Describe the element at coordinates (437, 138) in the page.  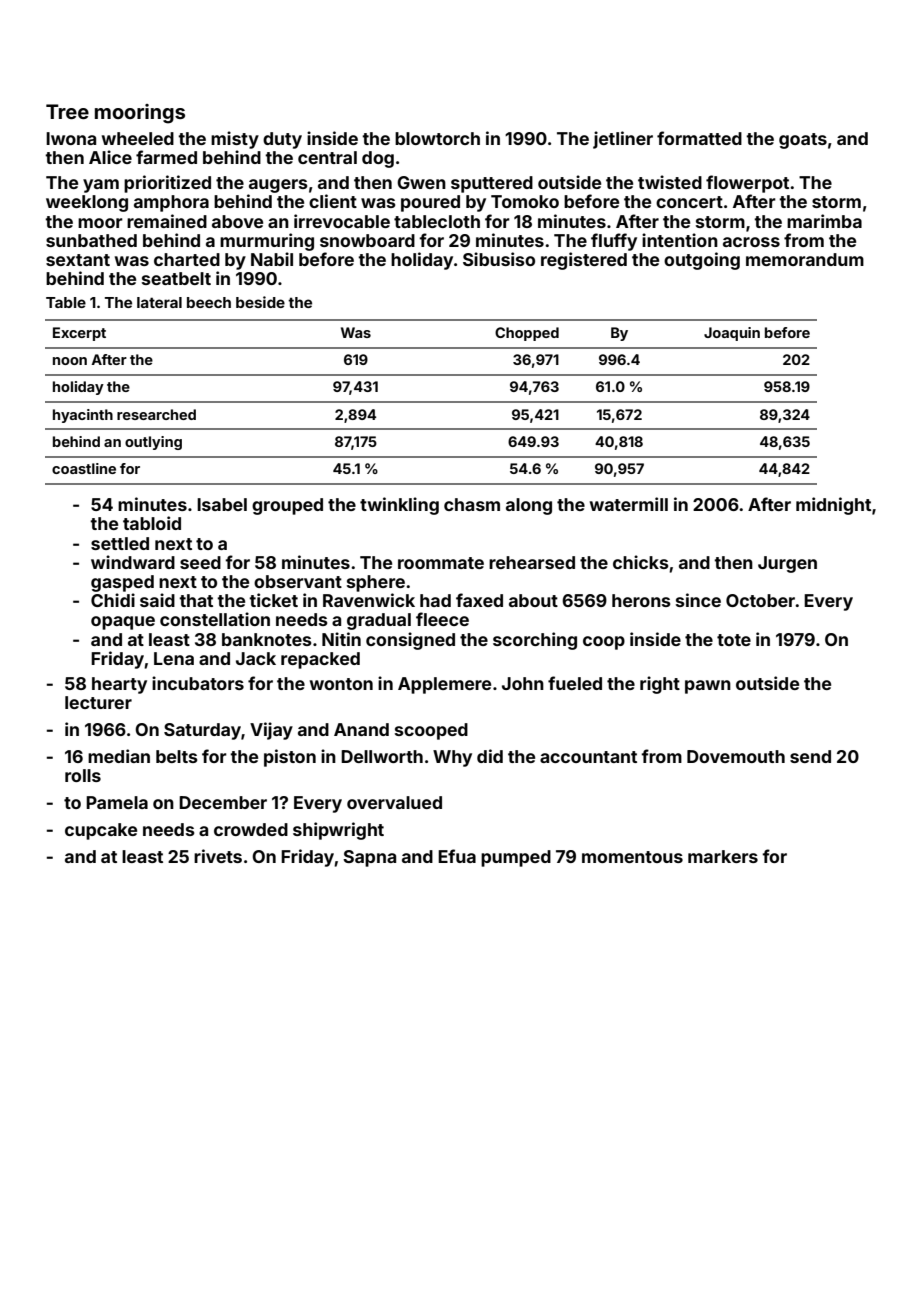
I see `blowtorch` at that location.
